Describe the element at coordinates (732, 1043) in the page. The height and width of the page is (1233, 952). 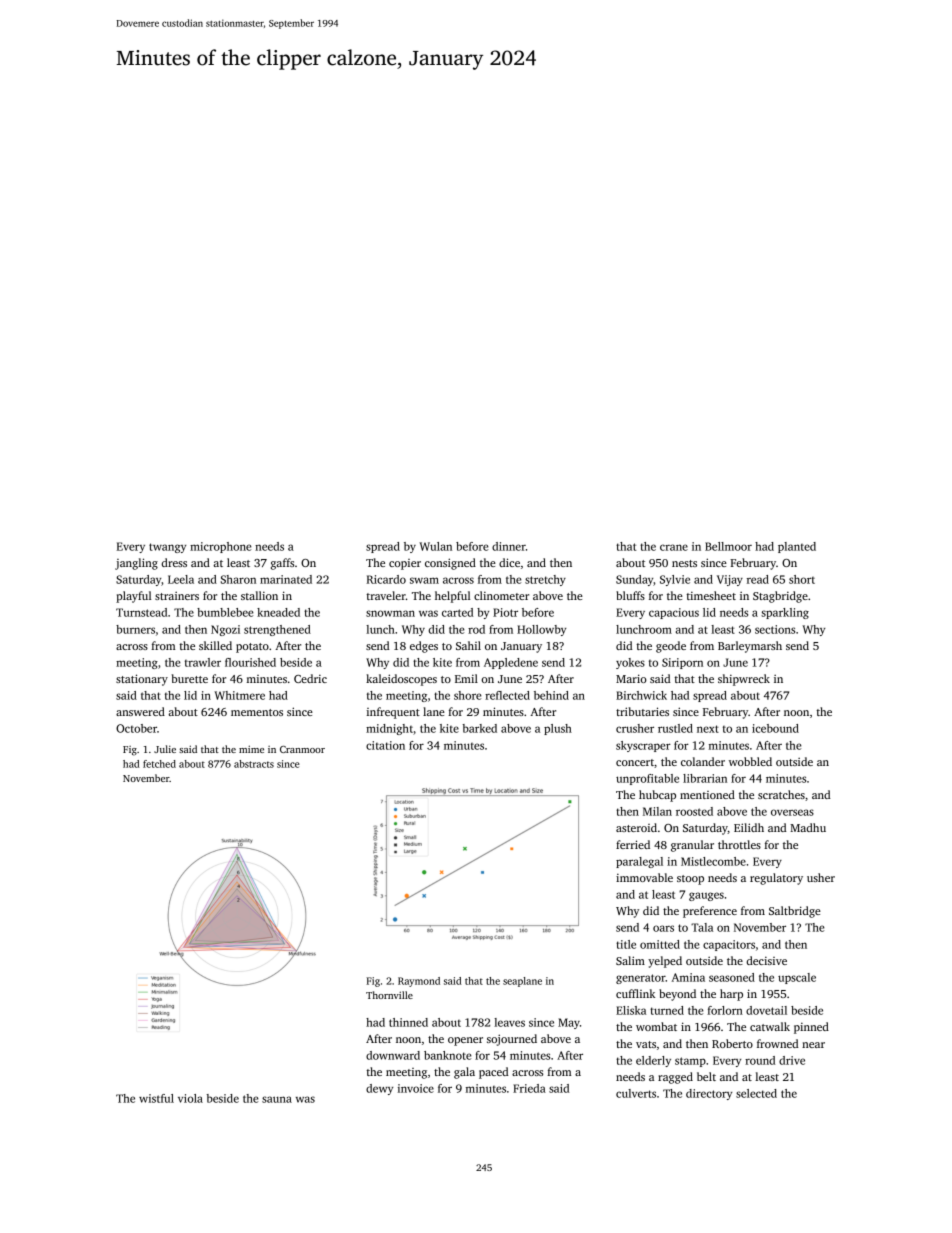
I see `Roberto` at that location.
